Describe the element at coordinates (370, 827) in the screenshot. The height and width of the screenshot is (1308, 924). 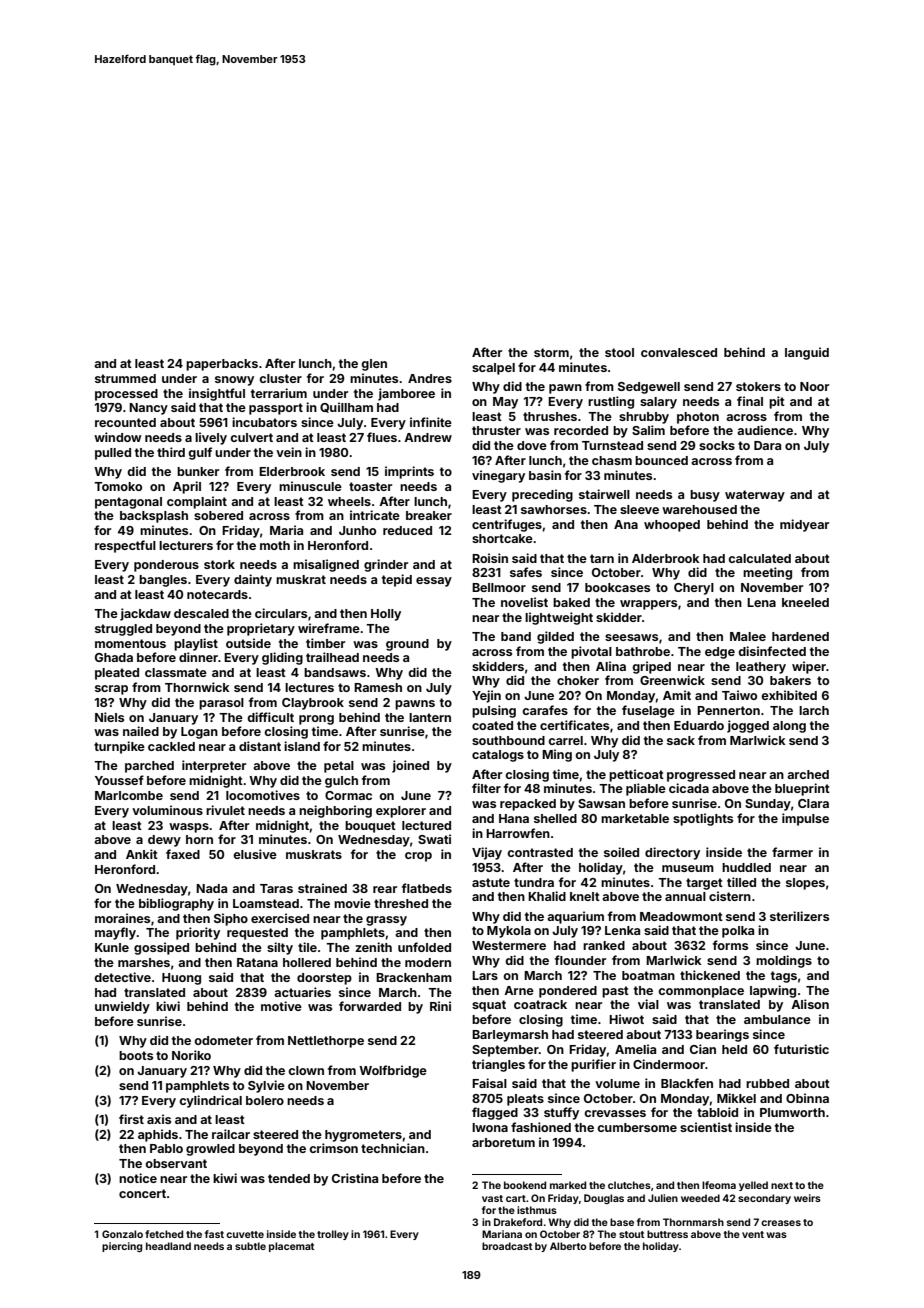
I see `bouquet` at that location.
